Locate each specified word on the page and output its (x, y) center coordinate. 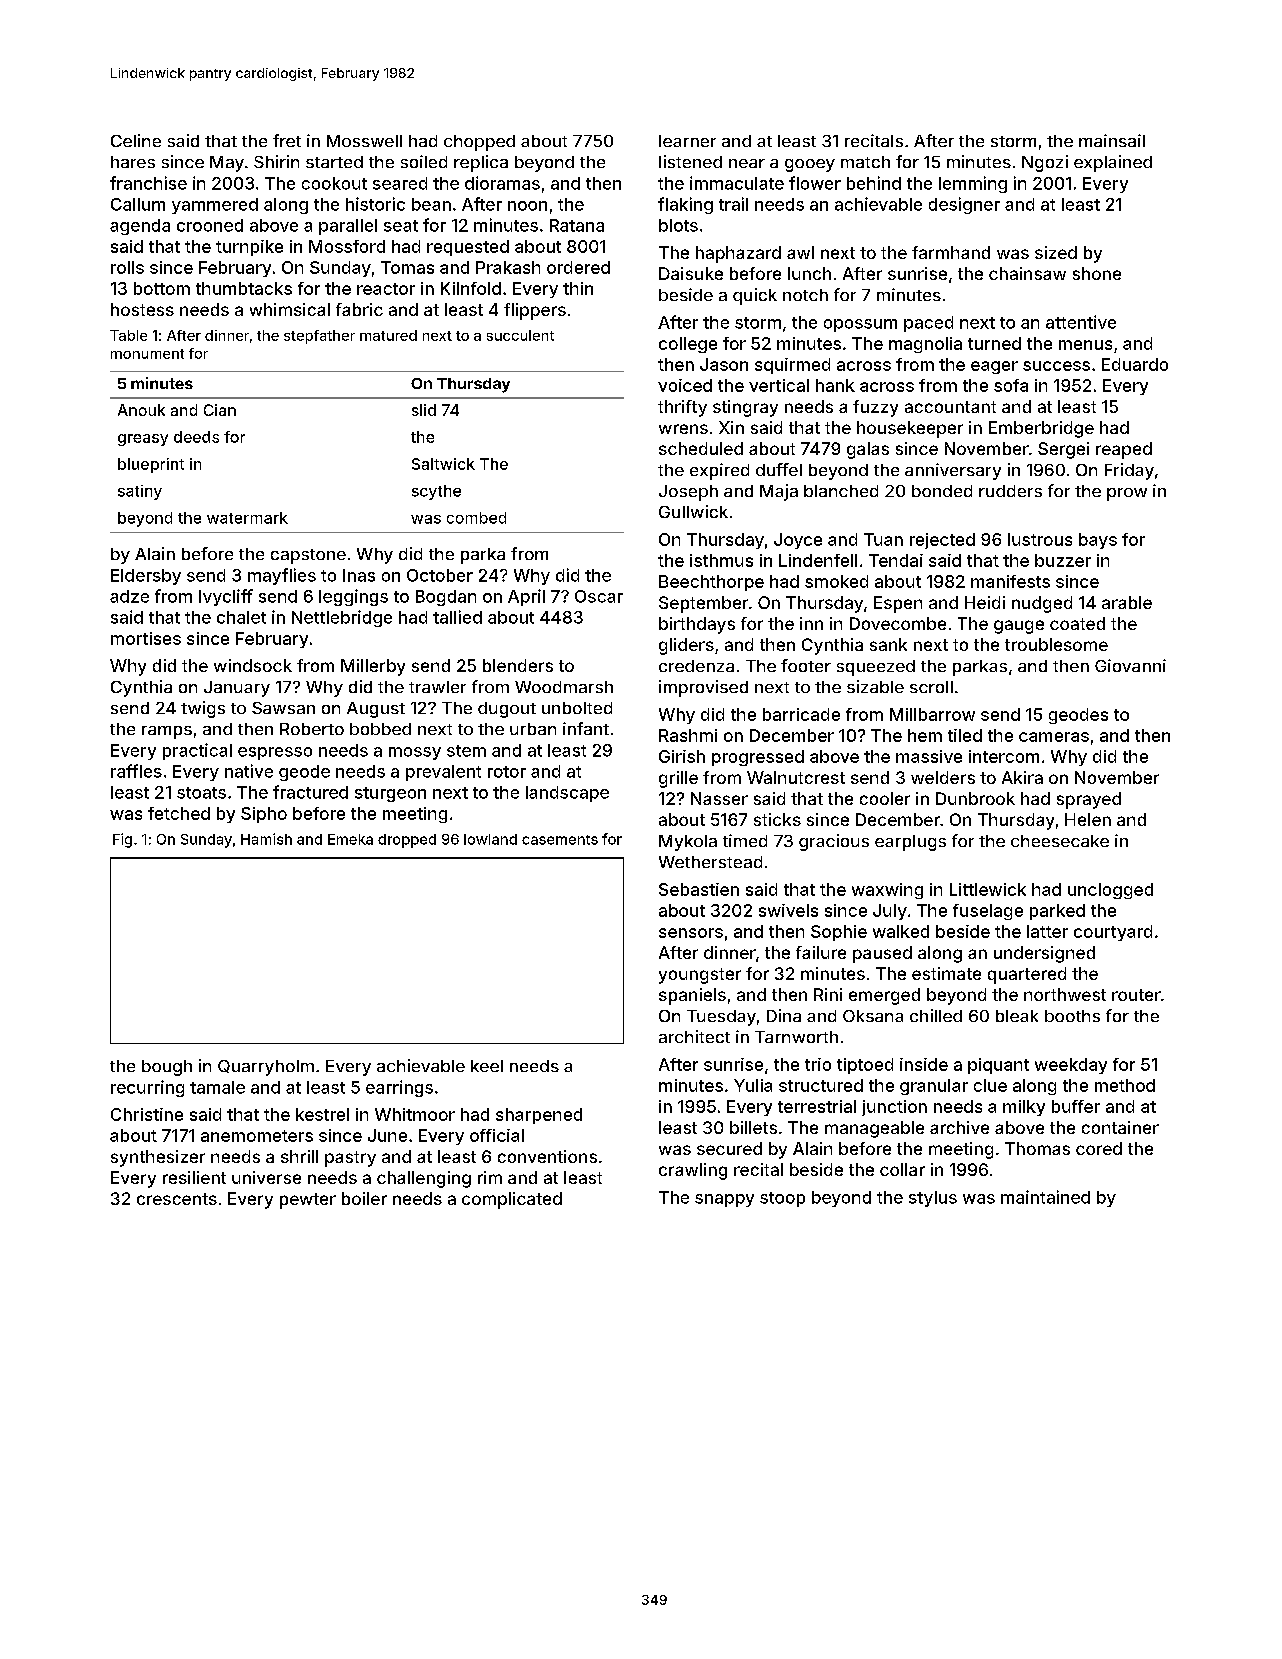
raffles (136, 771)
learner (687, 141)
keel (487, 1066)
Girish (682, 756)
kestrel (322, 1114)
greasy (143, 440)
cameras (1054, 737)
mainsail (1112, 140)
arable (1127, 602)
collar (902, 1169)
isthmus (721, 560)
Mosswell (364, 141)
